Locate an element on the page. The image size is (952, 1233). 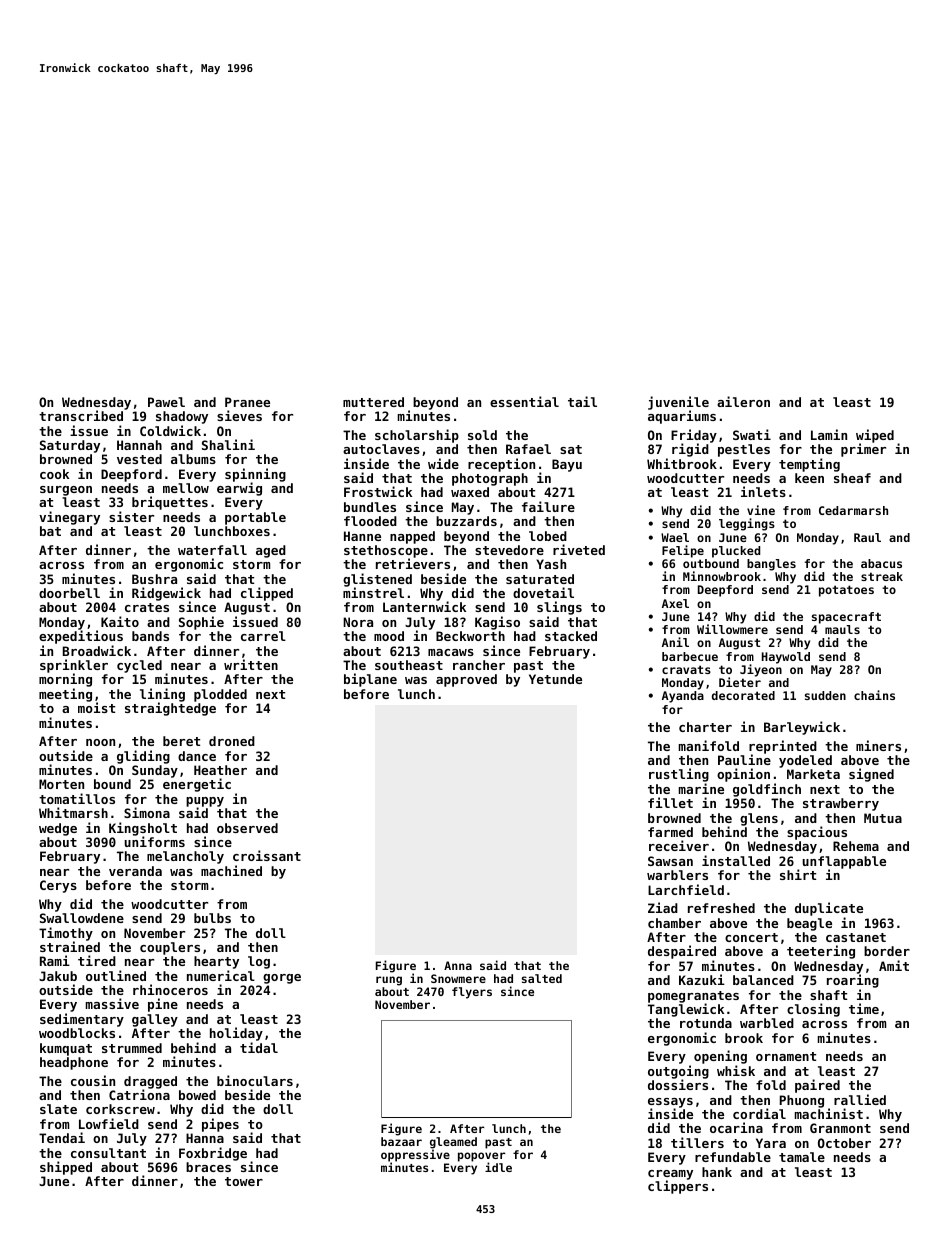
tamale is located at coordinates (802, 1157).
